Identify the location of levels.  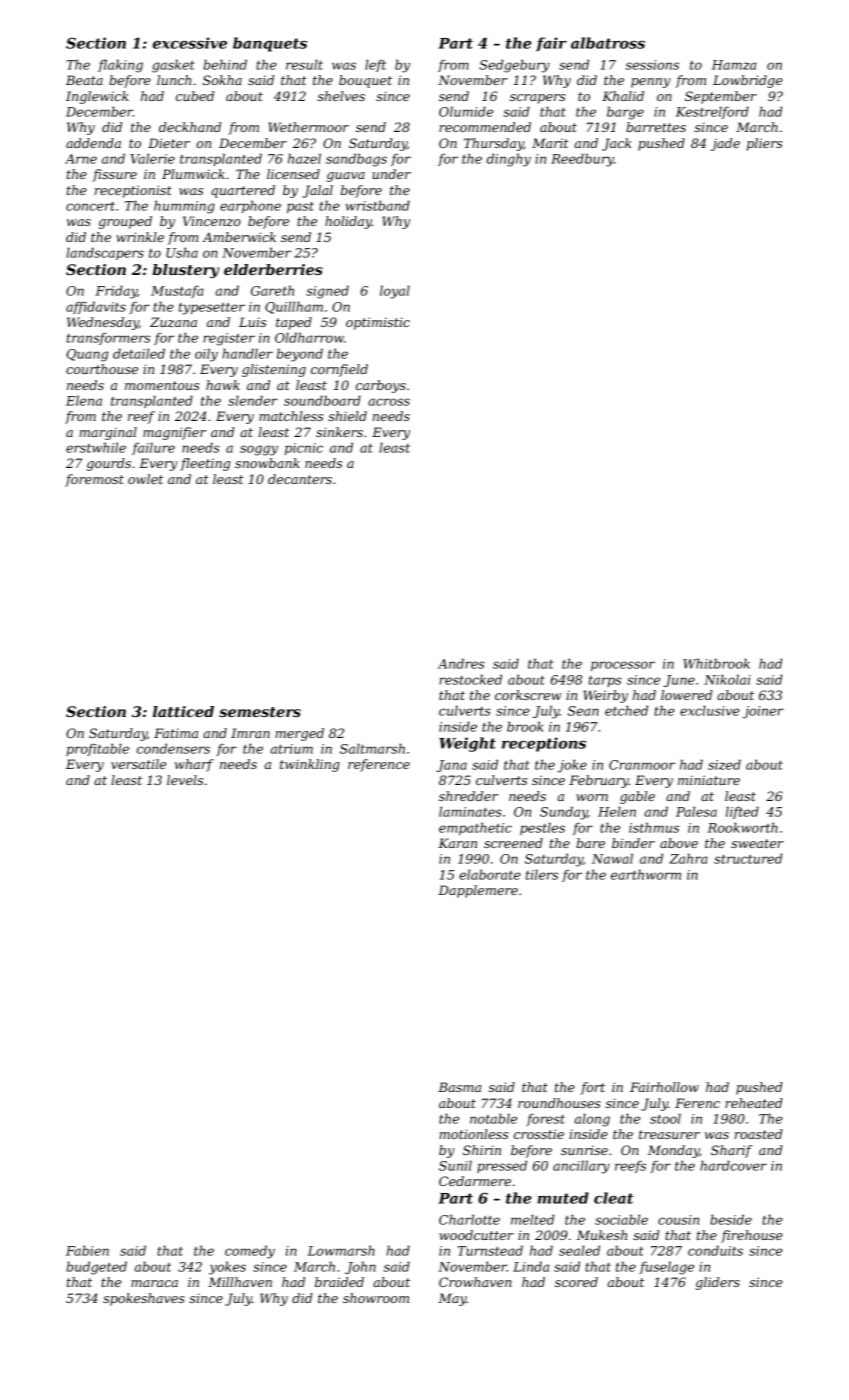
(185, 780).
